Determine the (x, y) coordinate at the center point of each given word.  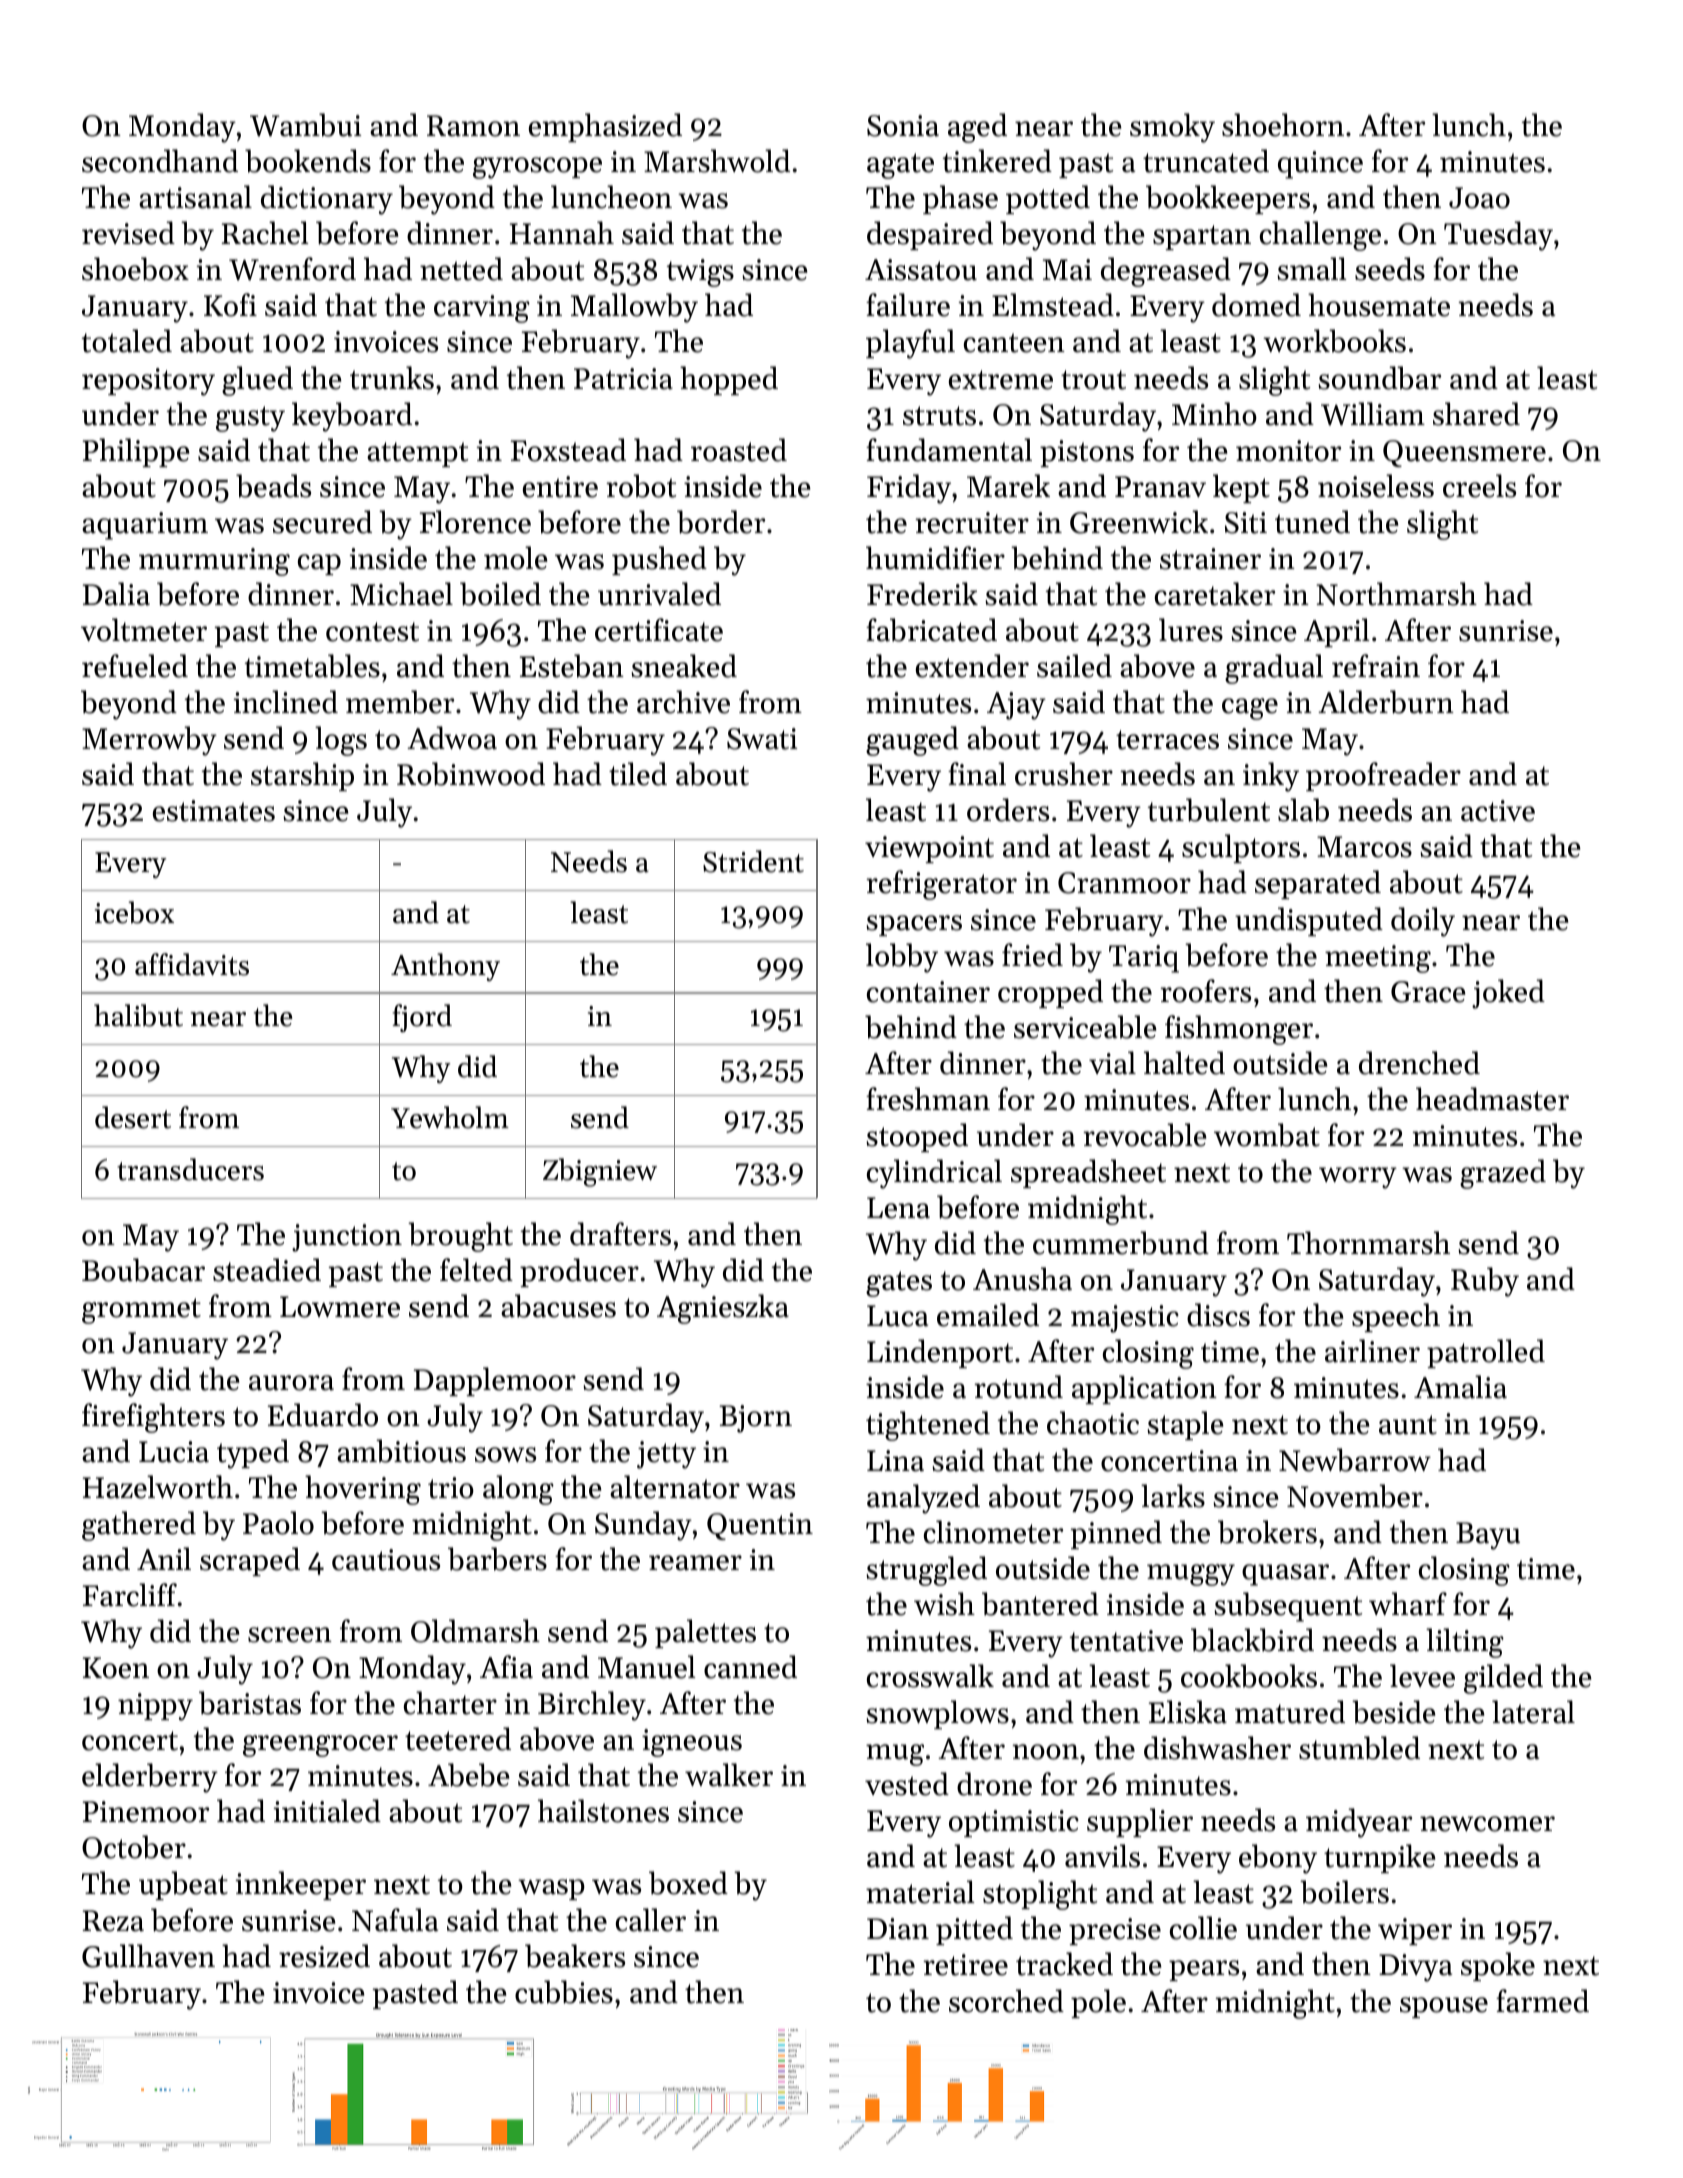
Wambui (306, 125)
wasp (551, 1889)
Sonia (903, 126)
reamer (695, 1563)
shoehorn (1283, 125)
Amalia (1460, 1387)
